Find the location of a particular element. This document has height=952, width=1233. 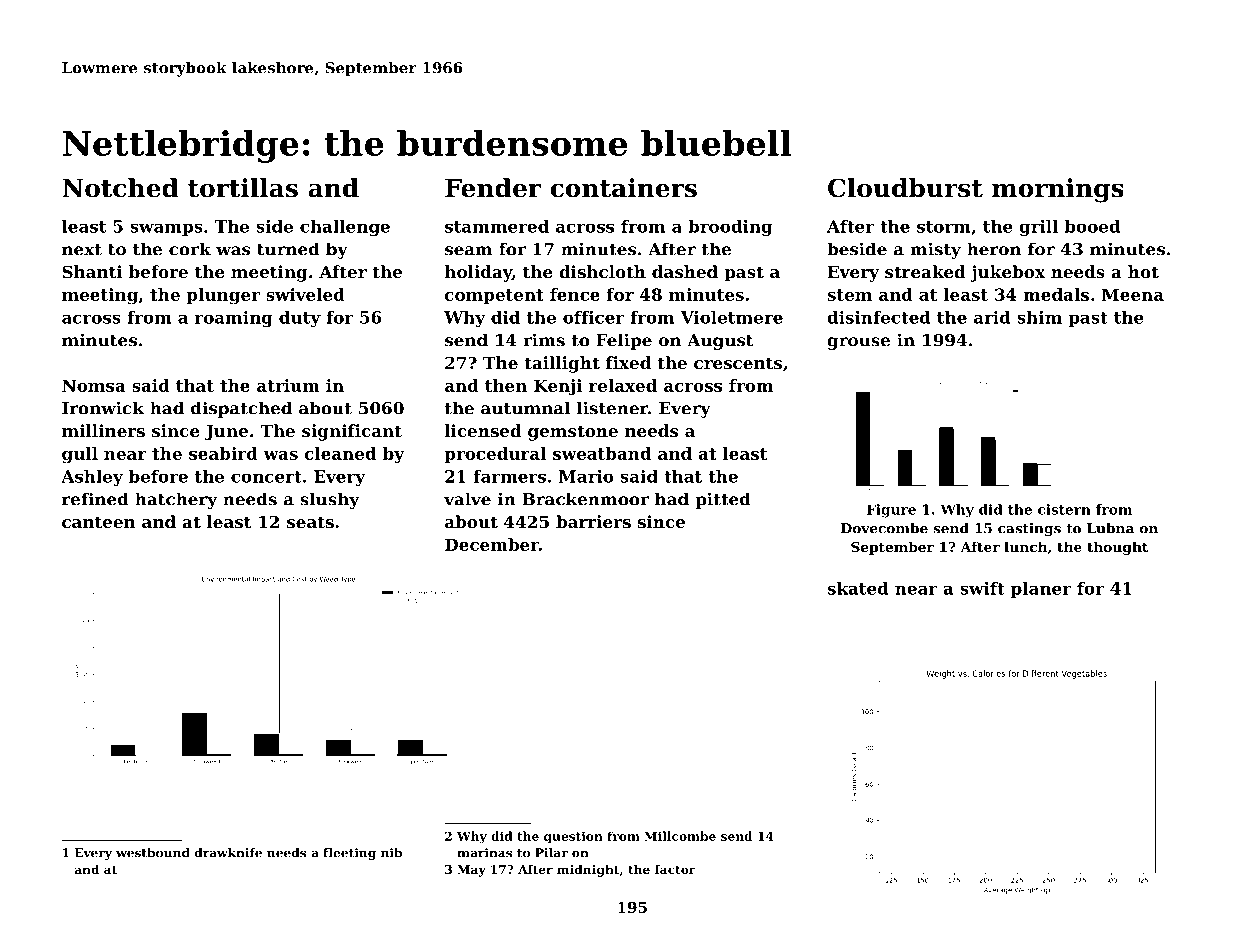

Mario is located at coordinates (586, 476).
